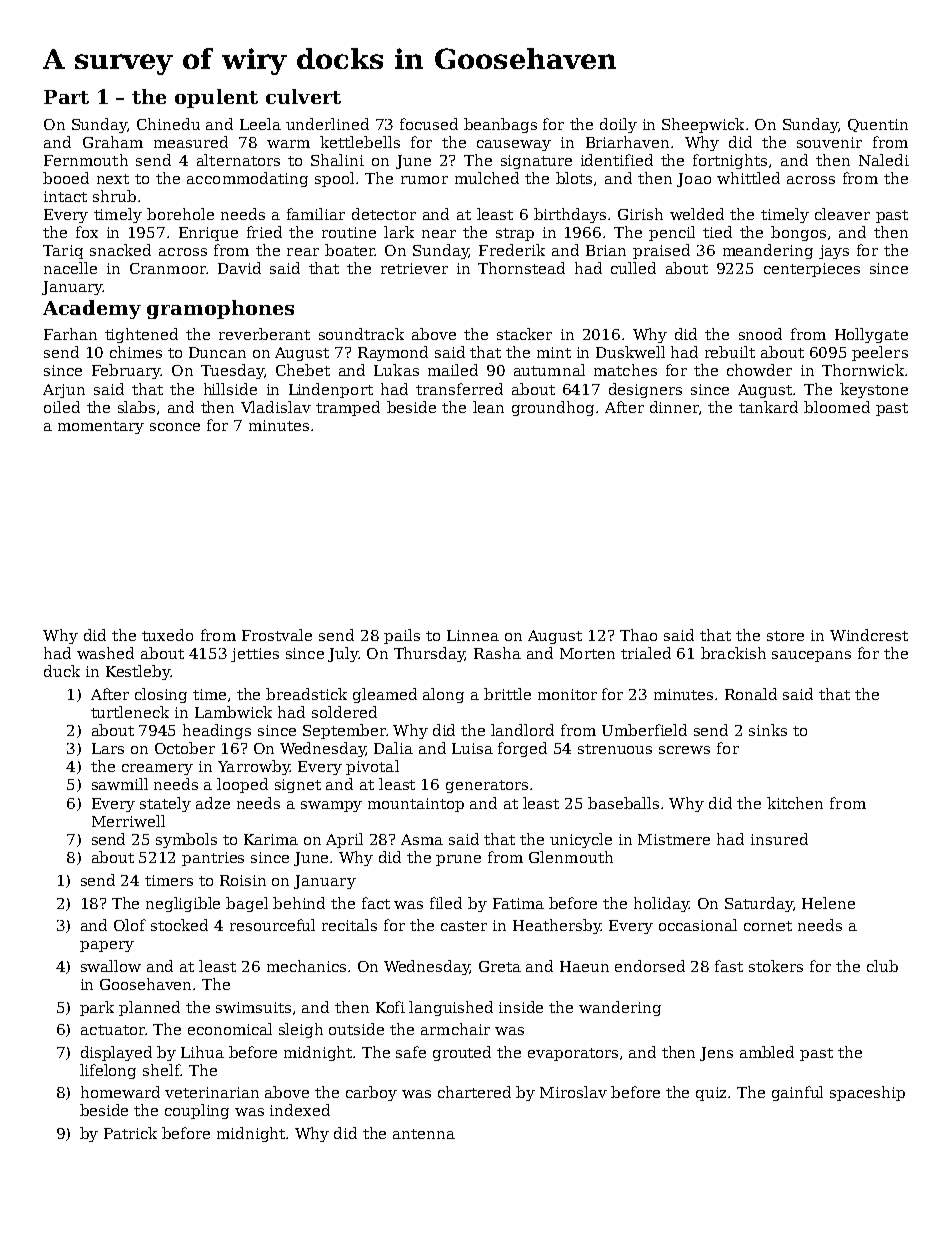 Image resolution: width=952 pixels, height=1233 pixels. What do you see at coordinates (424, 1134) in the image?
I see `antenna` at bounding box center [424, 1134].
